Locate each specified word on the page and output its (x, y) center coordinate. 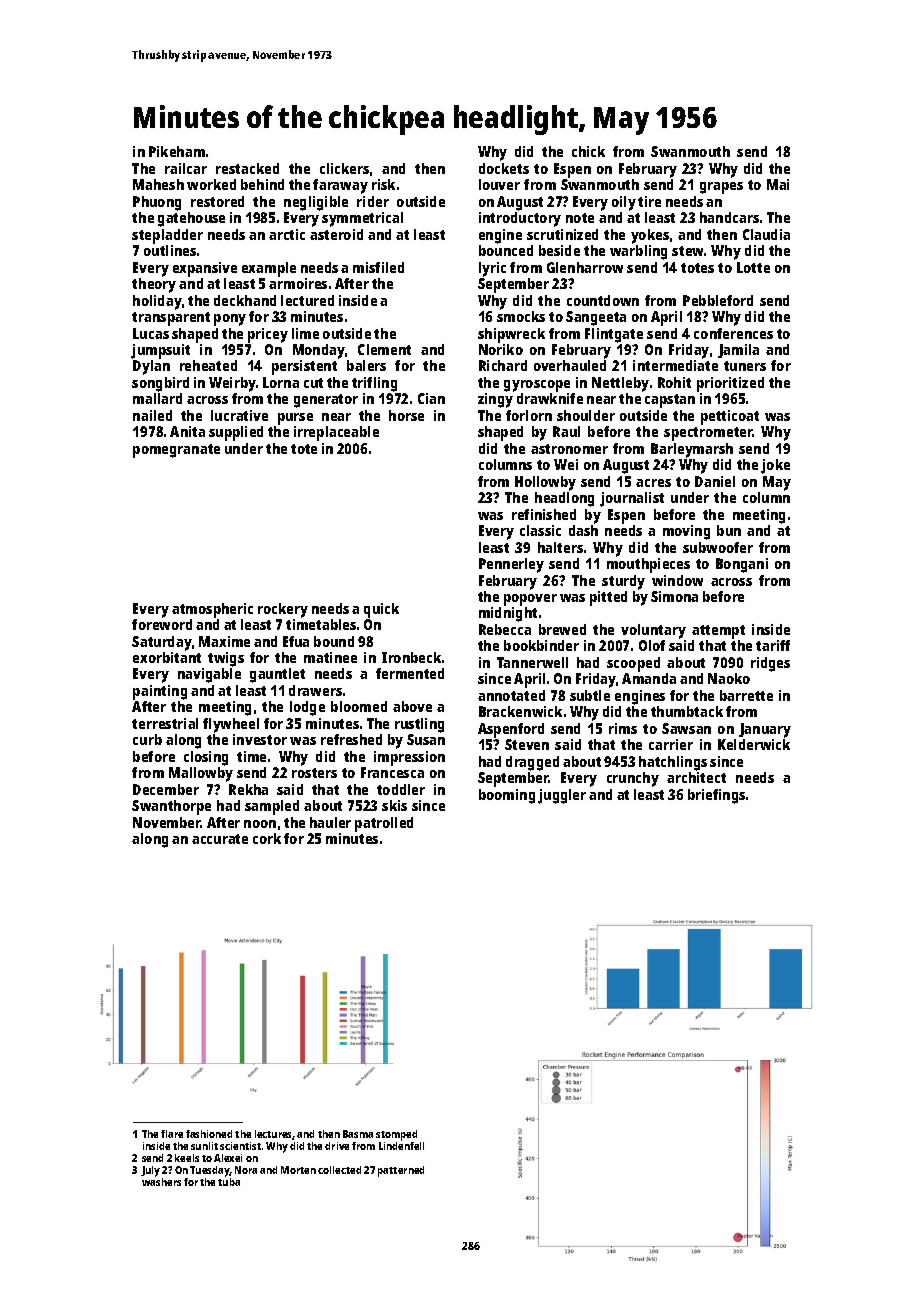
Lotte (753, 267)
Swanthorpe (171, 807)
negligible (316, 203)
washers (161, 1182)
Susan (426, 739)
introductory (520, 219)
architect (696, 777)
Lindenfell (401, 1146)
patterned (401, 1171)
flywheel (231, 725)
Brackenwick (520, 711)
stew (687, 251)
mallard (157, 398)
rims (623, 728)
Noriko (501, 349)
